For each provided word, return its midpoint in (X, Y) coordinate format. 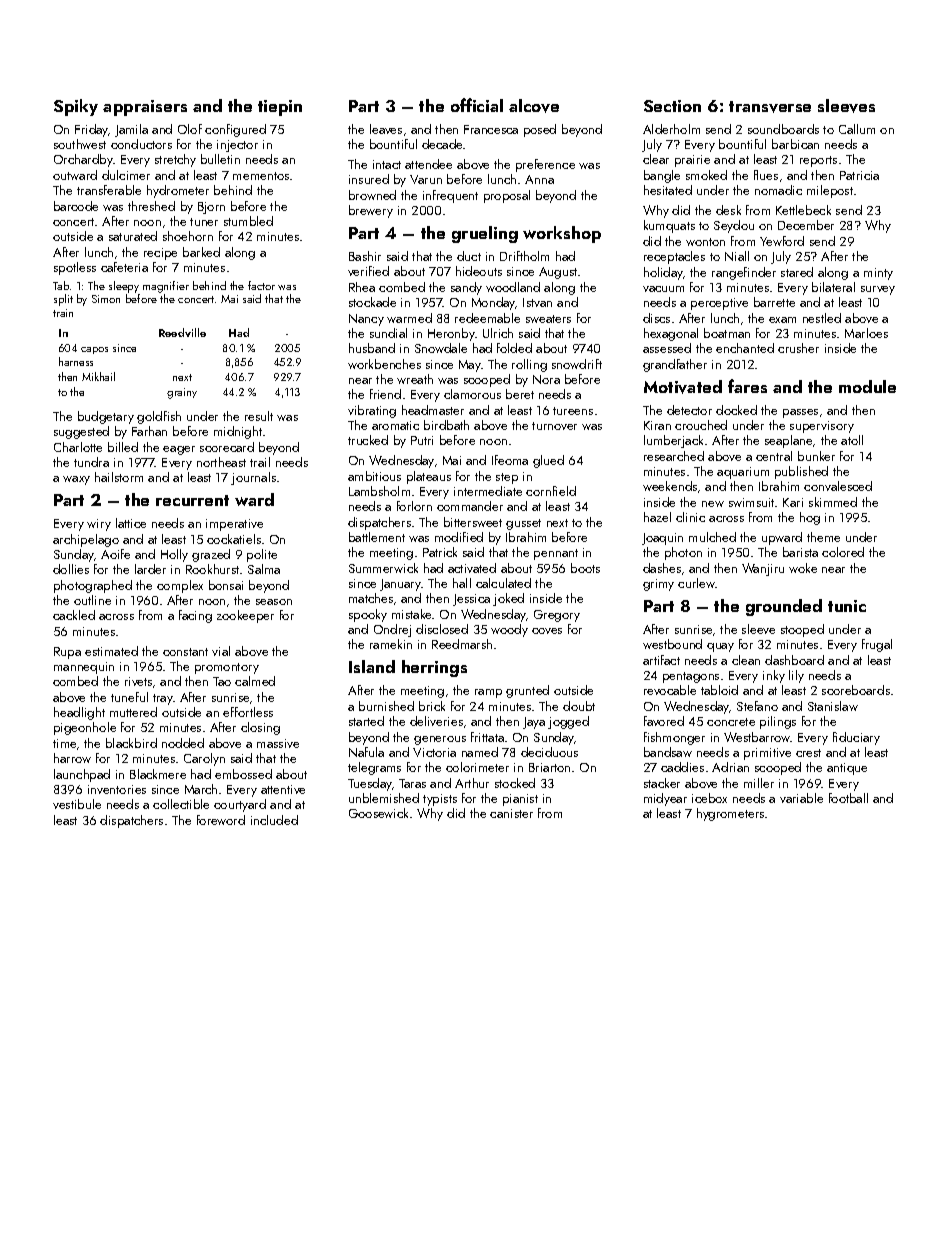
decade (443, 144)
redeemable (487, 318)
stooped (802, 630)
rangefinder (744, 273)
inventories (117, 789)
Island (372, 666)
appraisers (145, 108)
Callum (857, 129)
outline (92, 600)
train (63, 313)
